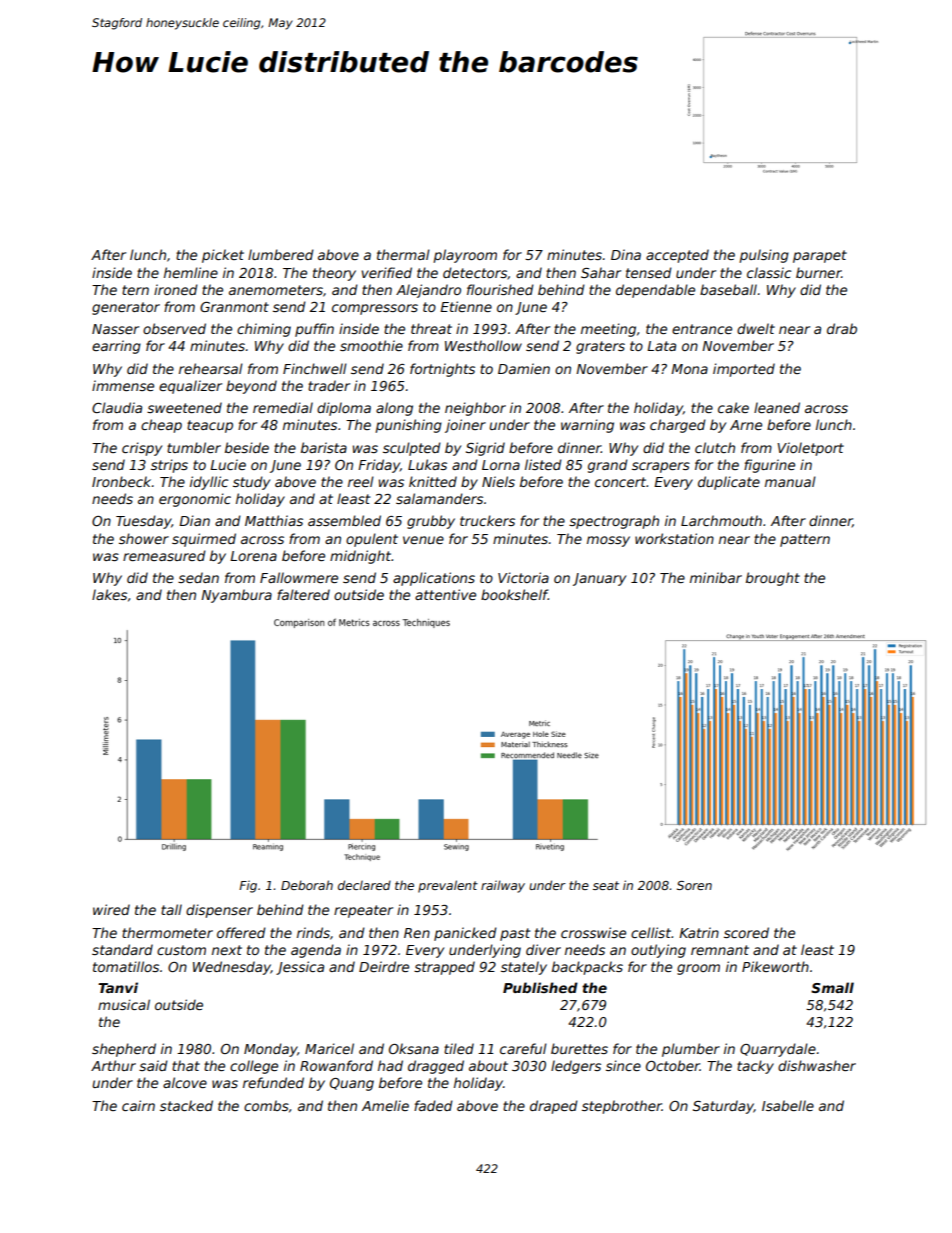  Describe the element at coordinates (307, 885) in the screenshot. I see `Deborah` at that location.
